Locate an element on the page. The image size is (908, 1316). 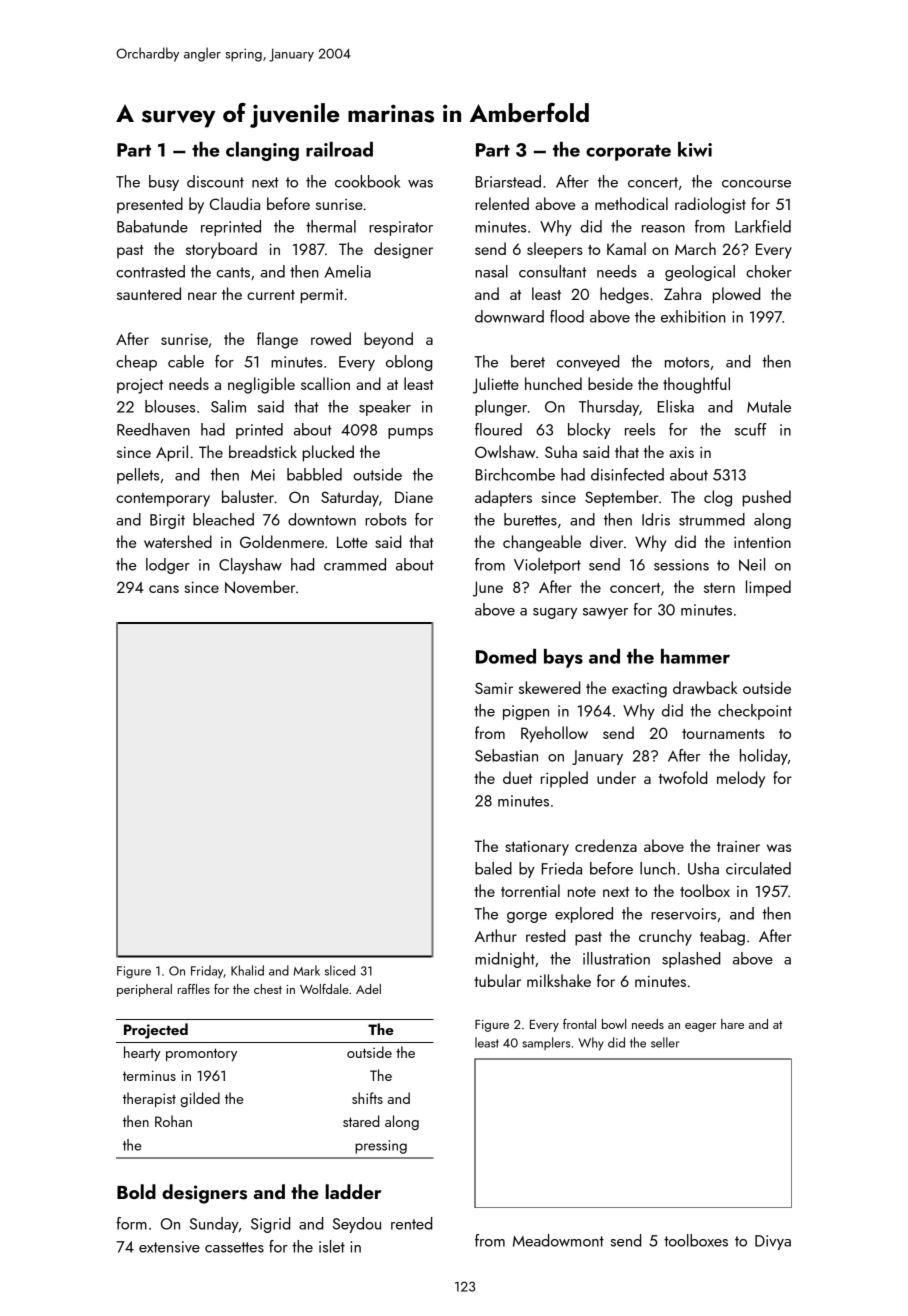
promontory is located at coordinates (201, 1054).
